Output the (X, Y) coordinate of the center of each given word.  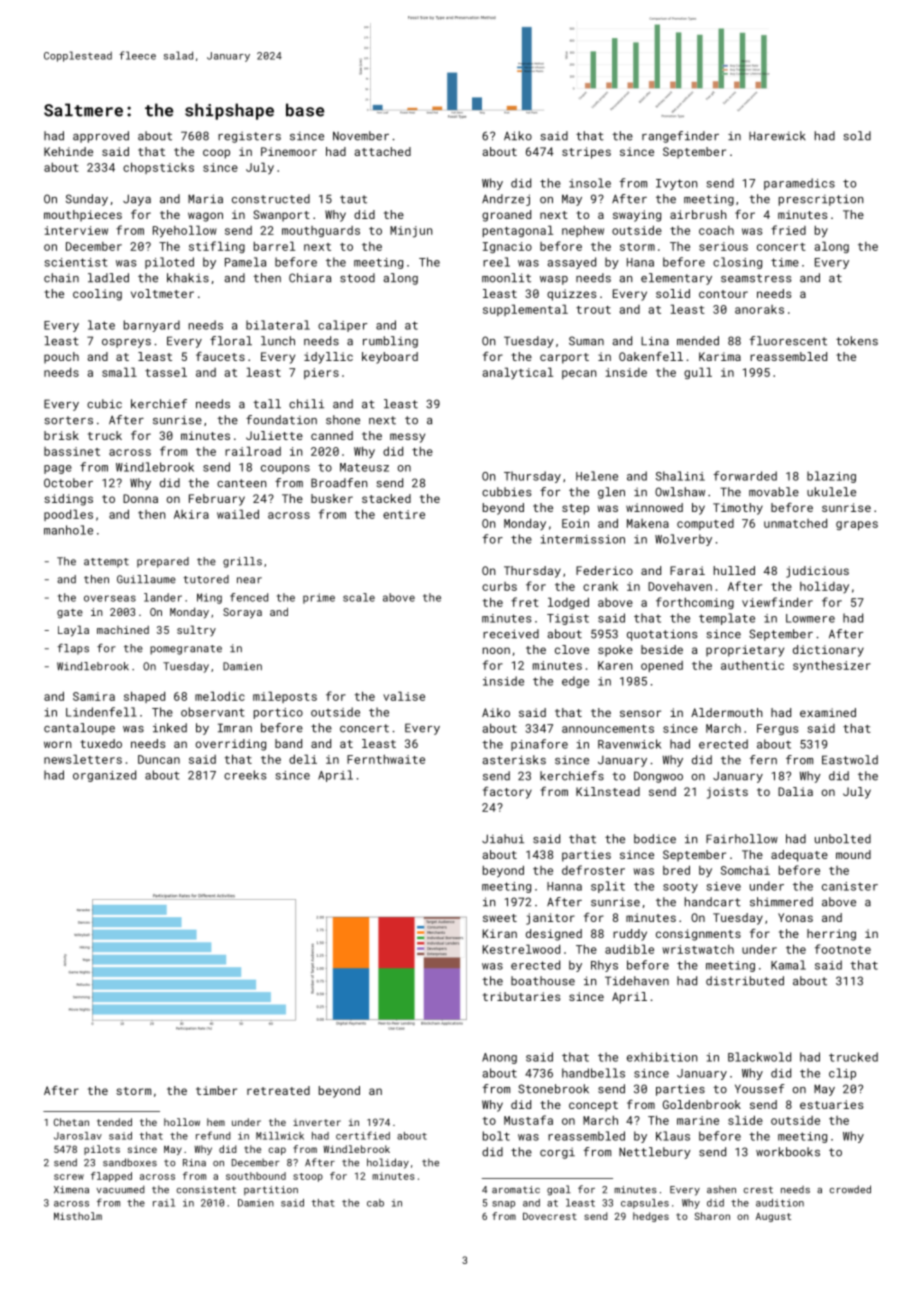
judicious (817, 572)
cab (375, 1203)
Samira (94, 696)
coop (216, 154)
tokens (857, 341)
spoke (615, 651)
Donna (140, 498)
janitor (550, 919)
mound (853, 854)
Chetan (71, 1122)
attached (382, 151)
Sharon (712, 1216)
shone (343, 420)
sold (857, 136)
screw (69, 1177)
